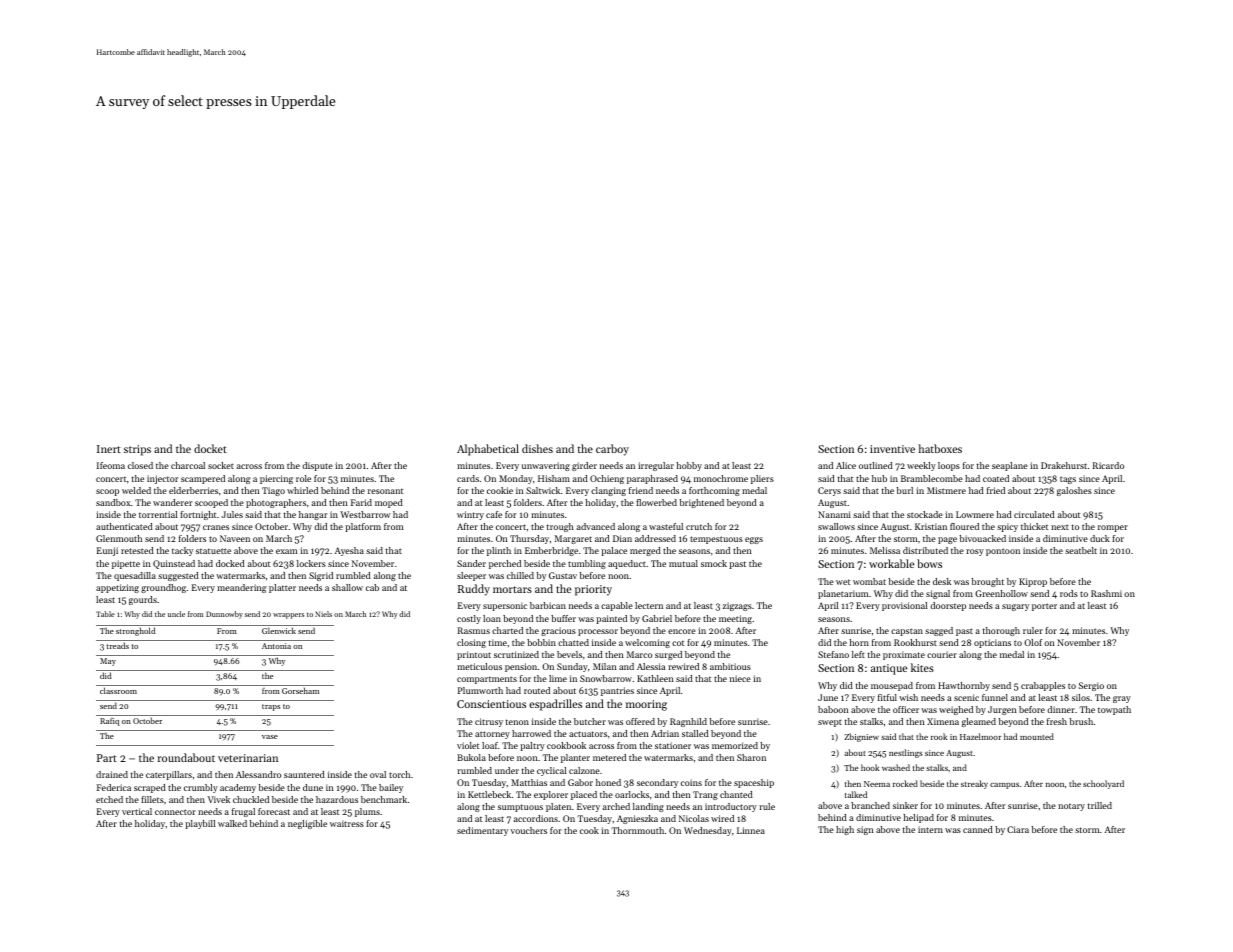  What do you see at coordinates (1033, 642) in the screenshot?
I see `Olof` at bounding box center [1033, 642].
